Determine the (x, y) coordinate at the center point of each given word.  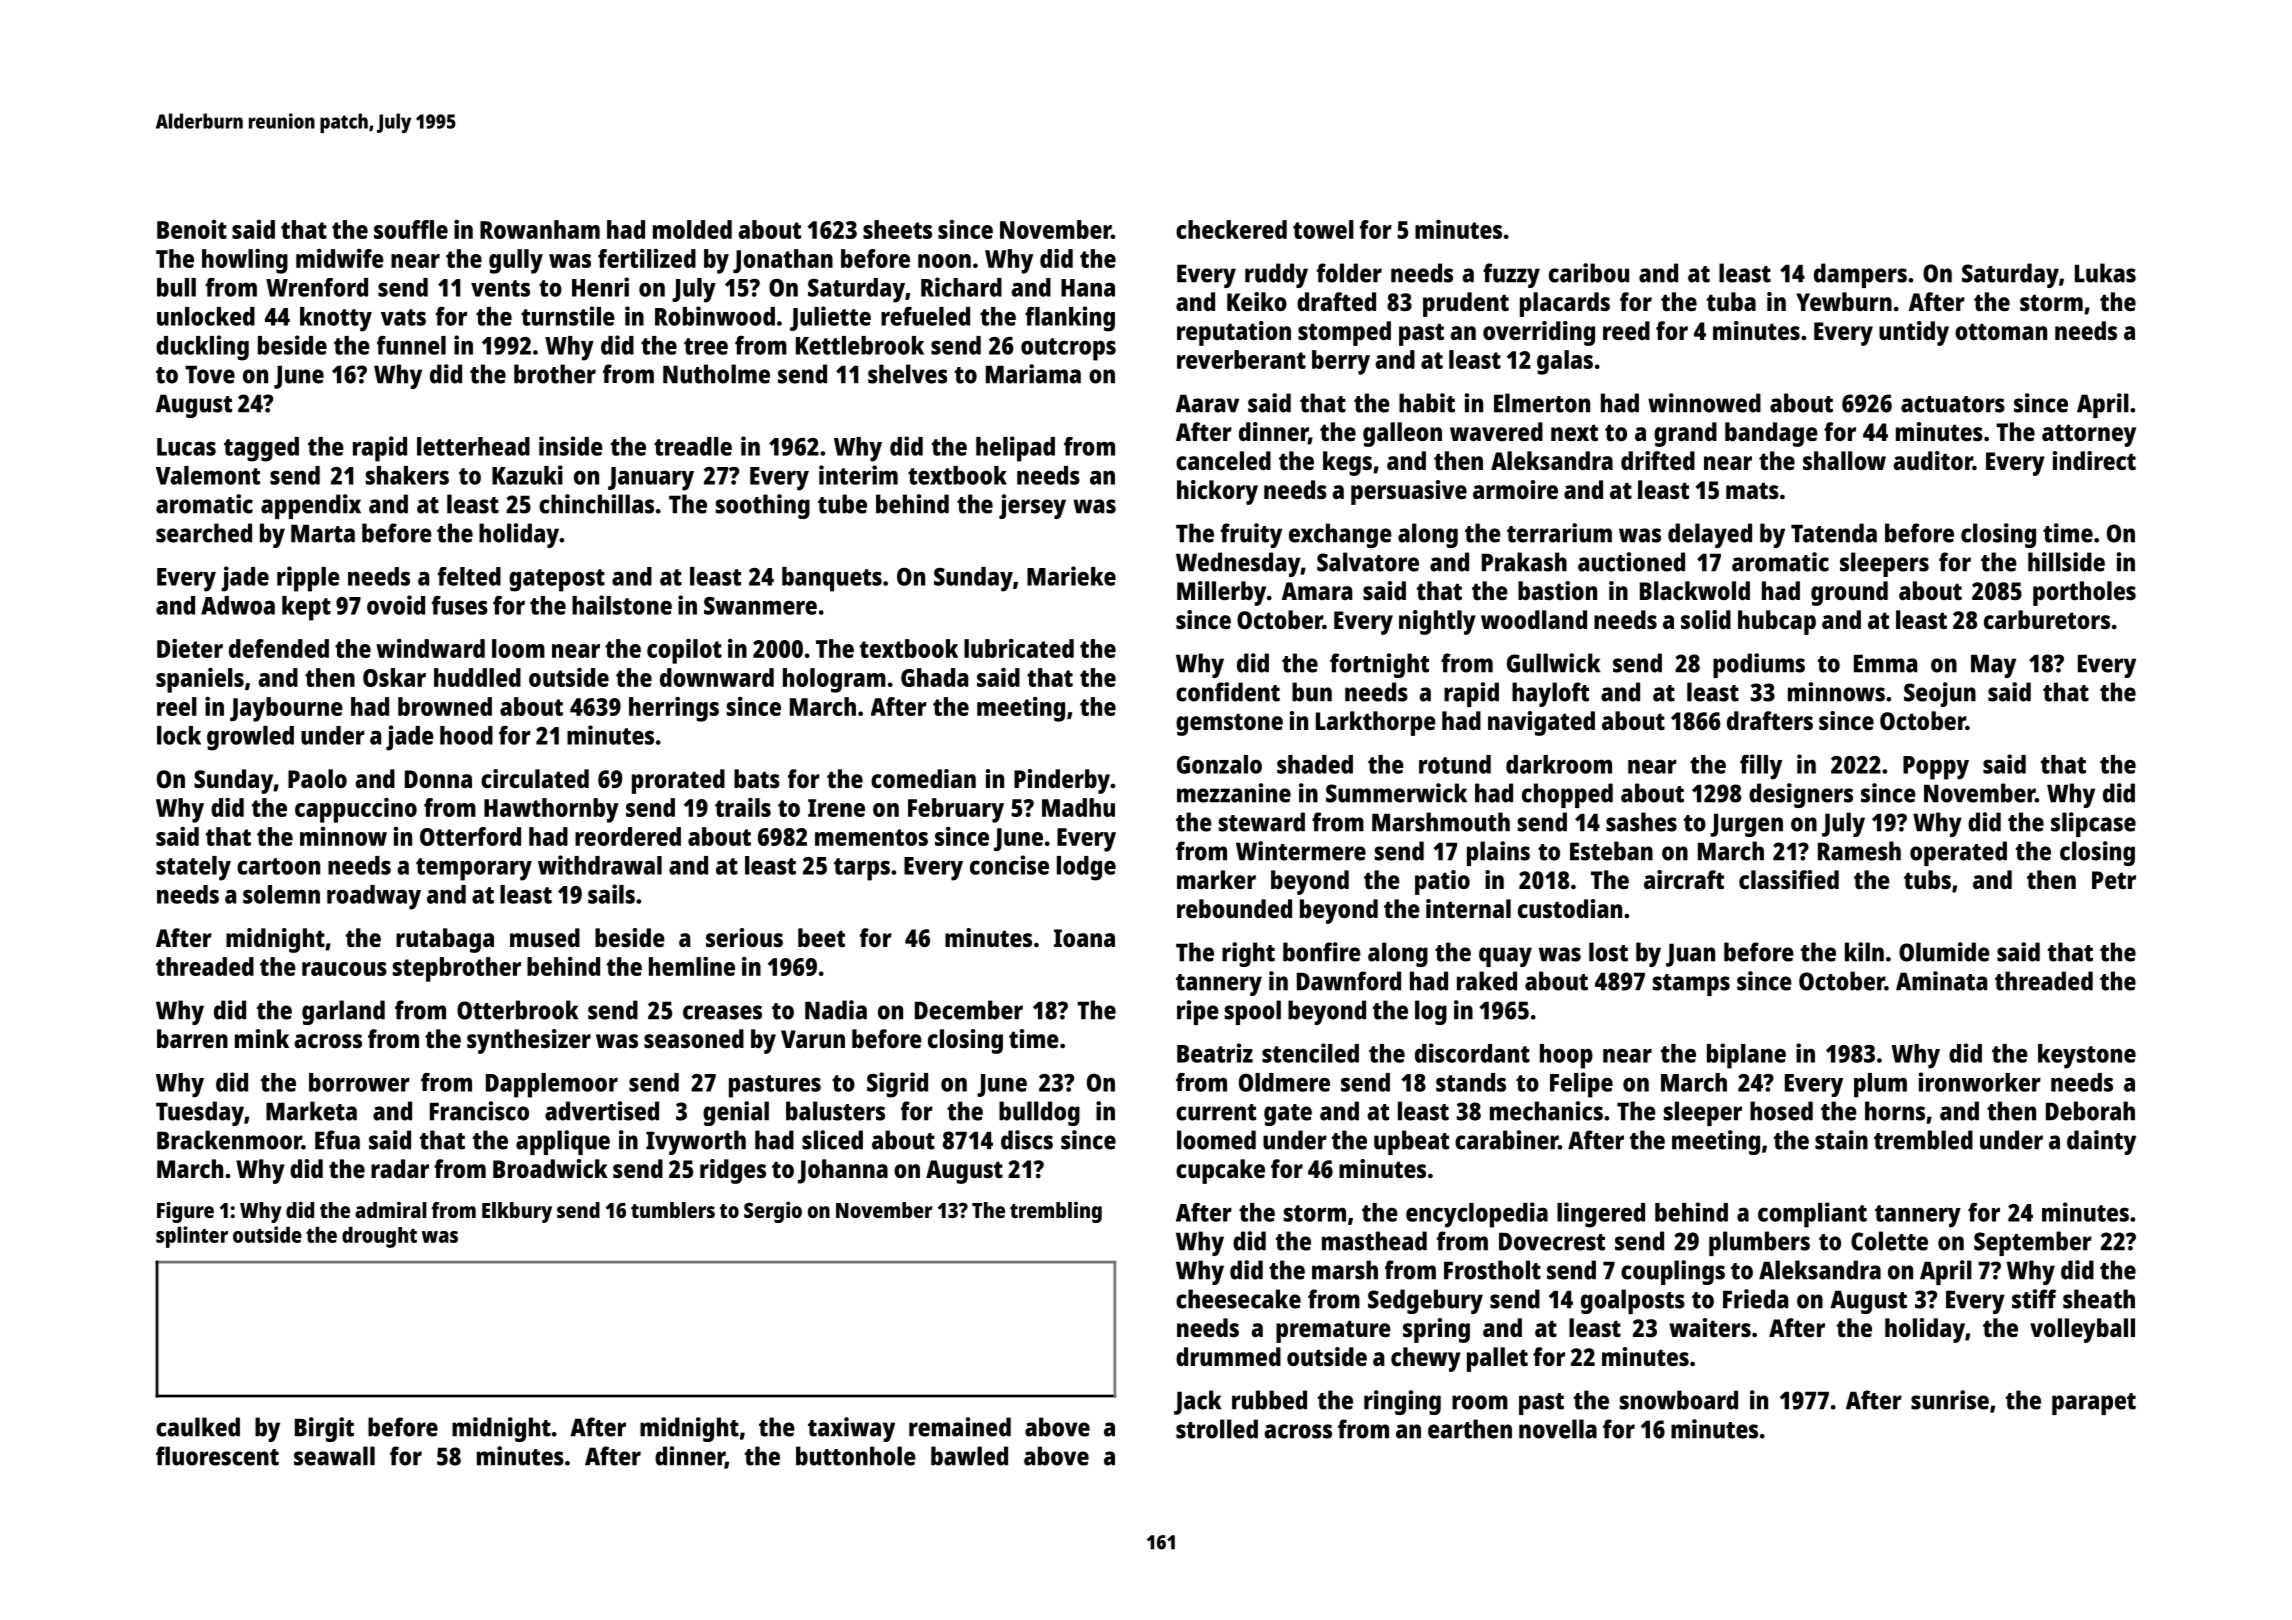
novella (1558, 1429)
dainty (2101, 1142)
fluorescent (217, 1456)
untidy (1914, 333)
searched (204, 533)
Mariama (1033, 374)
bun (1312, 692)
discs (1027, 1140)
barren (192, 1038)
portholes (2084, 593)
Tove (210, 374)
